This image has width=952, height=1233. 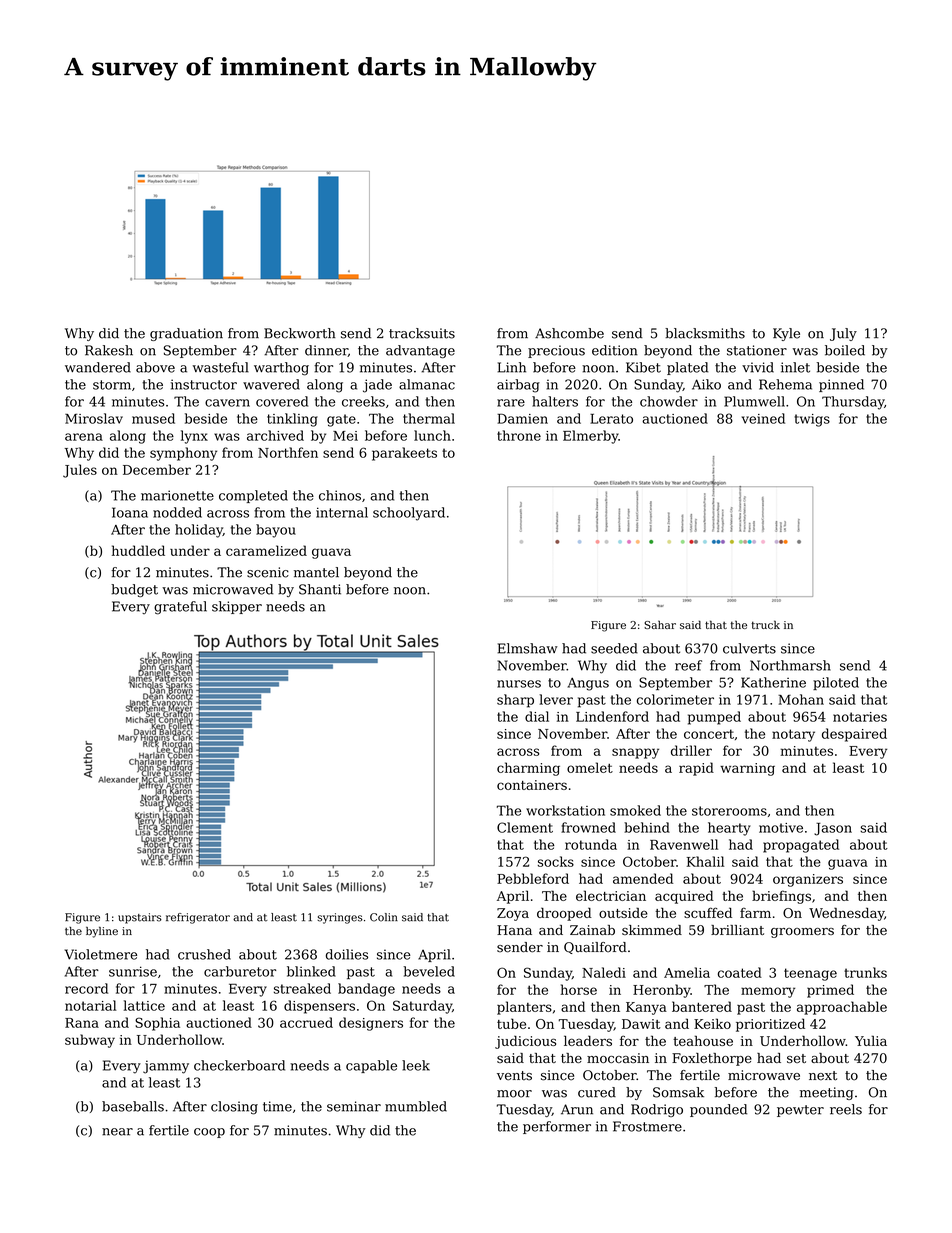 What do you see at coordinates (556, 351) in the image?
I see `precious` at bounding box center [556, 351].
